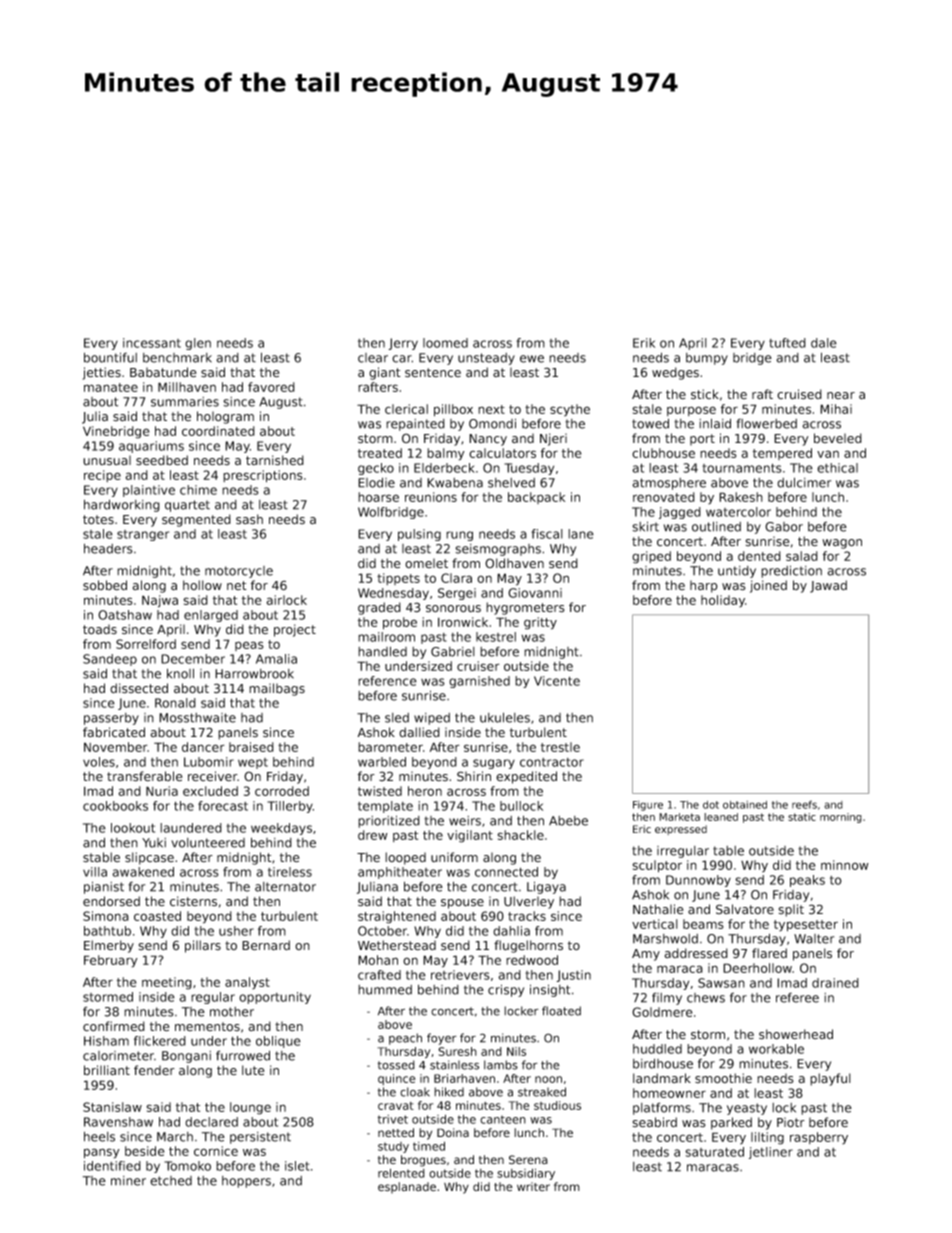  What do you see at coordinates (115, 806) in the screenshot?
I see `cookbooks` at bounding box center [115, 806].
